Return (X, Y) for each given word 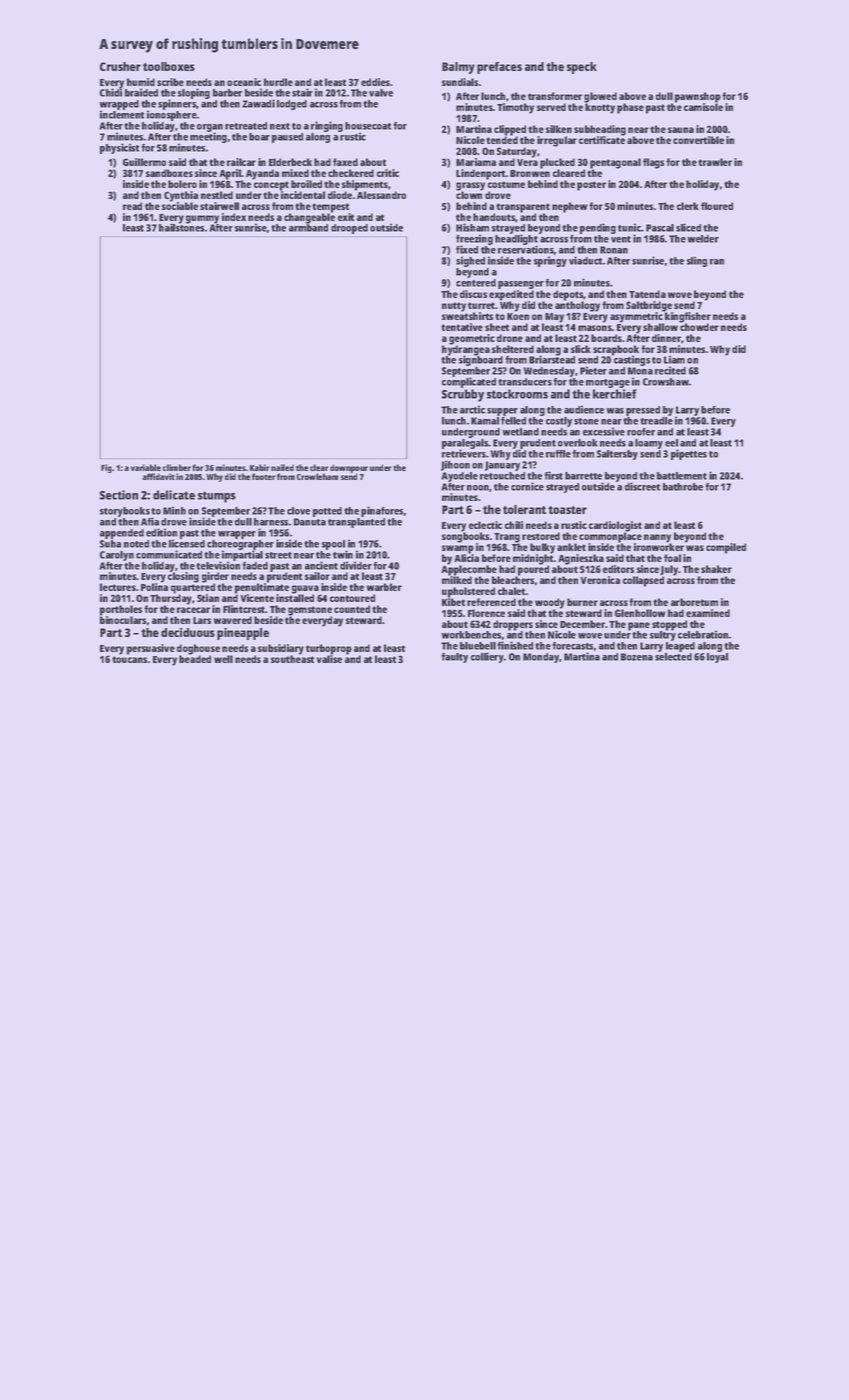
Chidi (111, 93)
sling (697, 261)
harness (271, 522)
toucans (129, 659)
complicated (469, 383)
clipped (510, 130)
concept (271, 186)
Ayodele (459, 477)
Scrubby (463, 395)
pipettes (689, 454)
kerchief (615, 394)
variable (146, 467)
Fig (106, 468)
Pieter (593, 370)
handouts (494, 217)
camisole (703, 107)
